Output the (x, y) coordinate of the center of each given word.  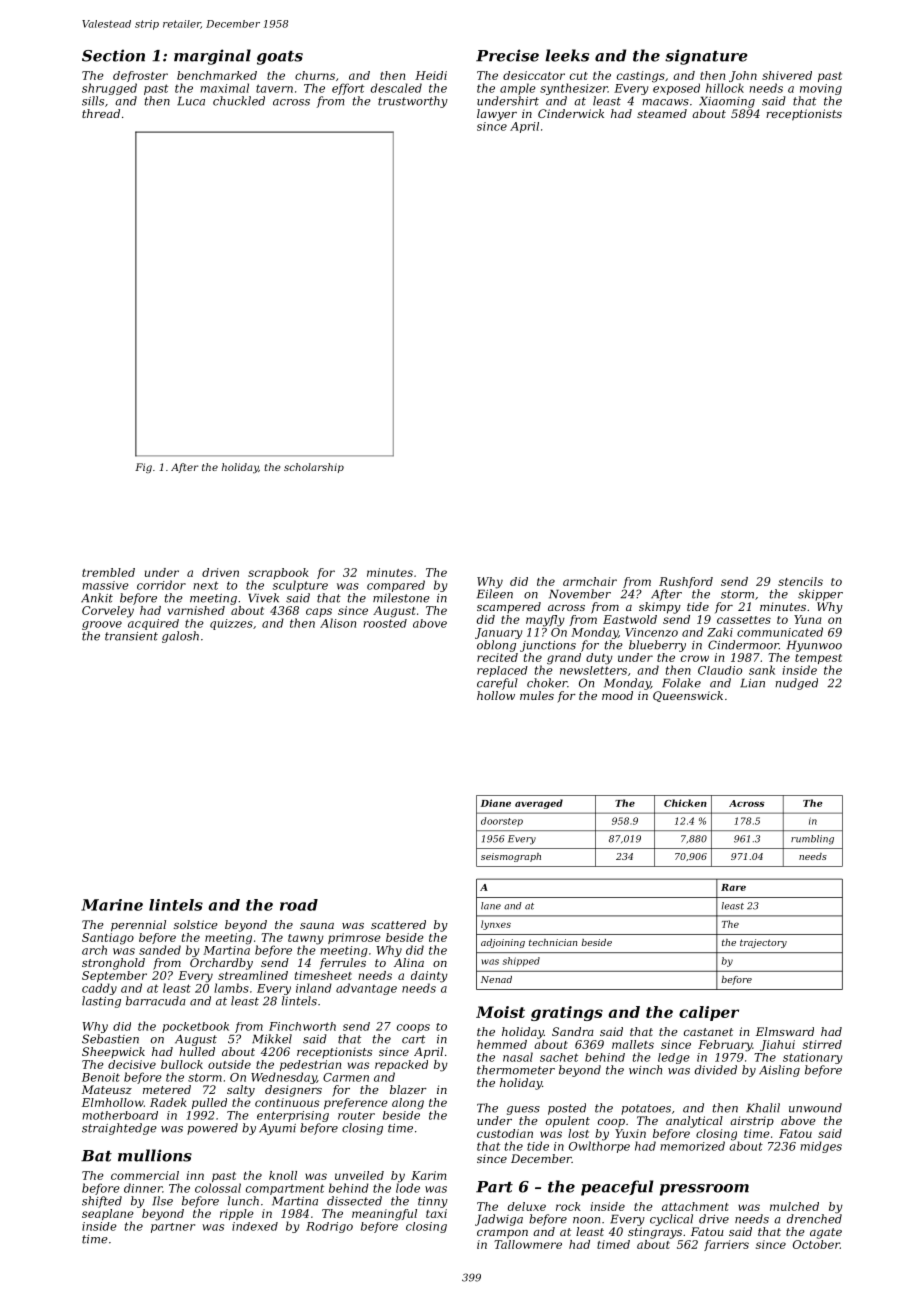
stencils (800, 581)
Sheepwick (113, 1052)
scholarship (314, 468)
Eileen (495, 594)
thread (101, 113)
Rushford (686, 582)
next (206, 585)
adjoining (503, 943)
